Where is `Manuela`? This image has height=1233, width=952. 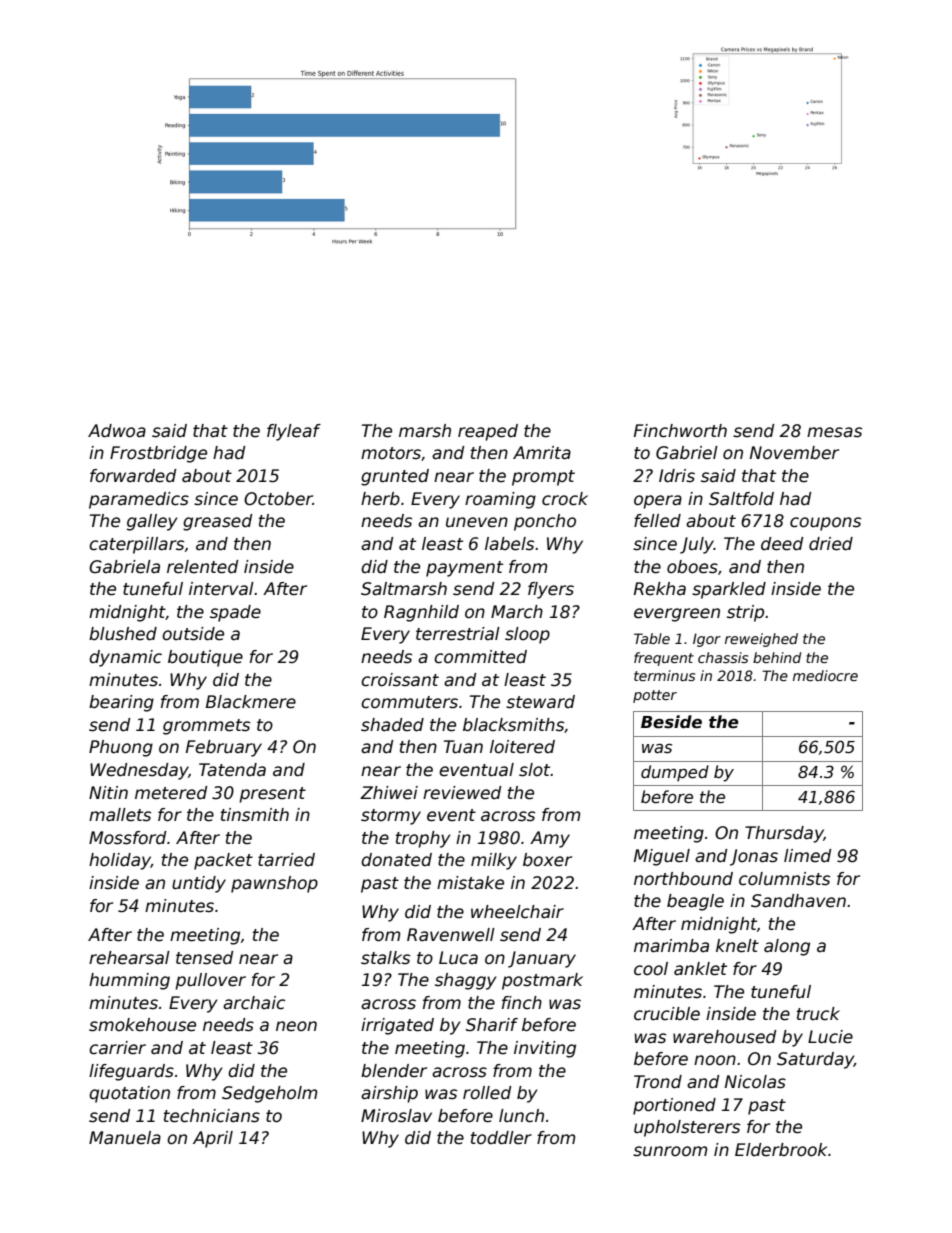 Manuela is located at coordinates (125, 1138).
